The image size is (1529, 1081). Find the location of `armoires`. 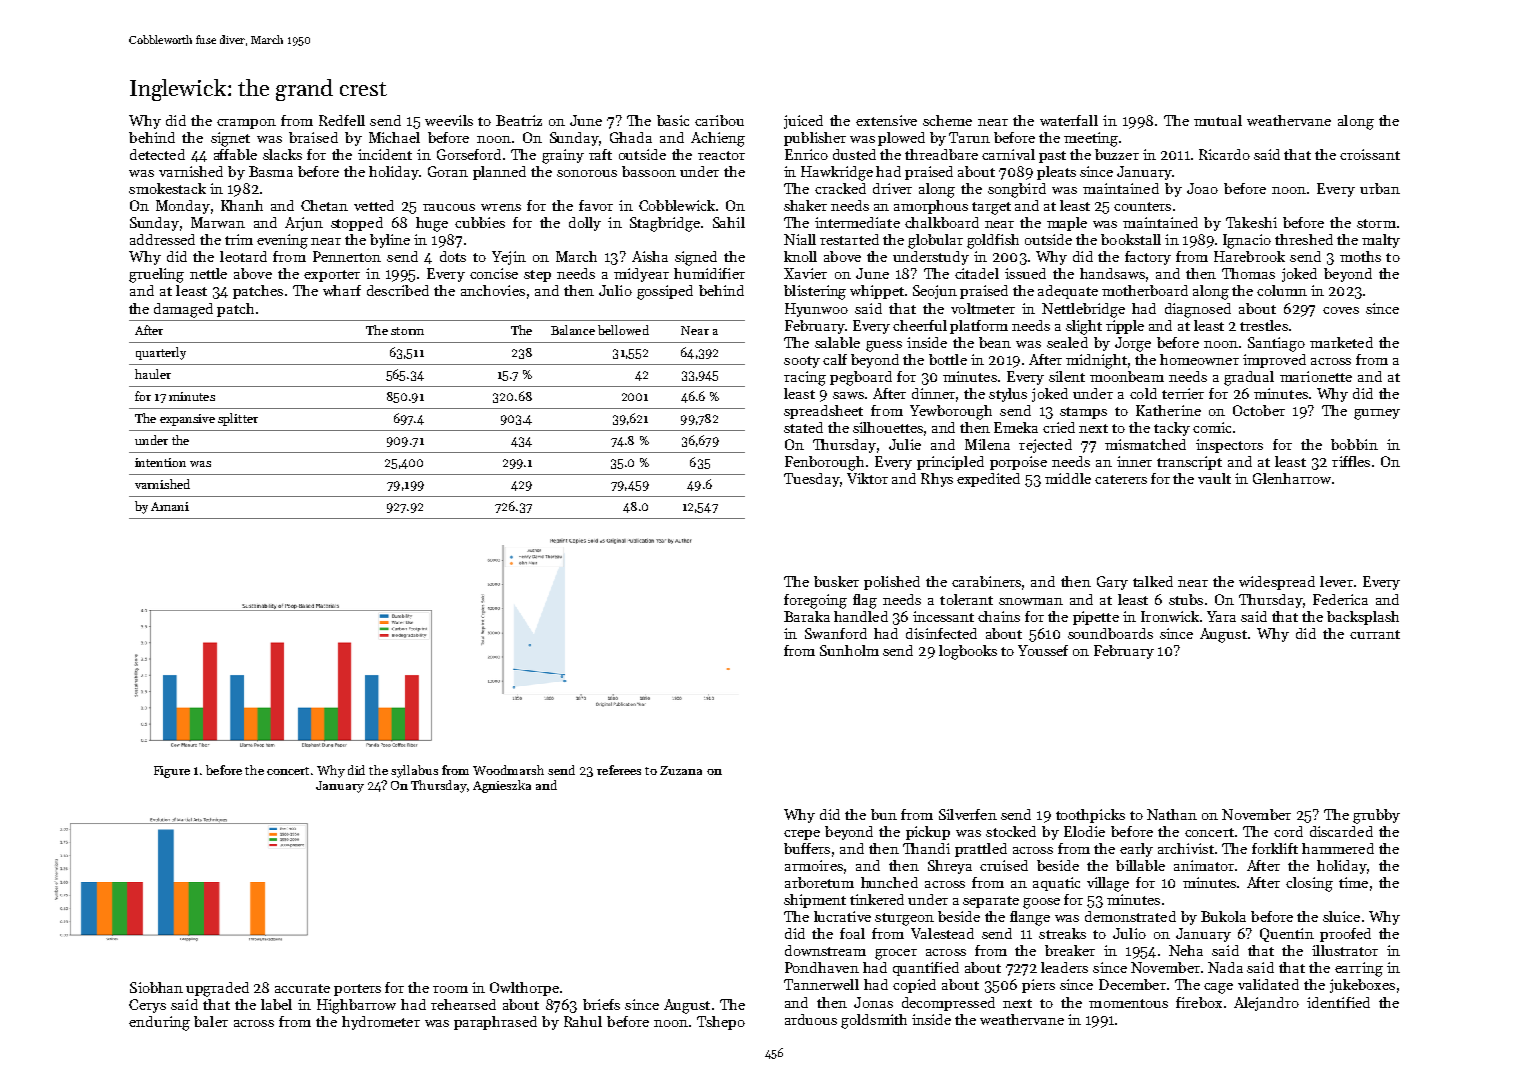

armoires is located at coordinates (814, 865).
